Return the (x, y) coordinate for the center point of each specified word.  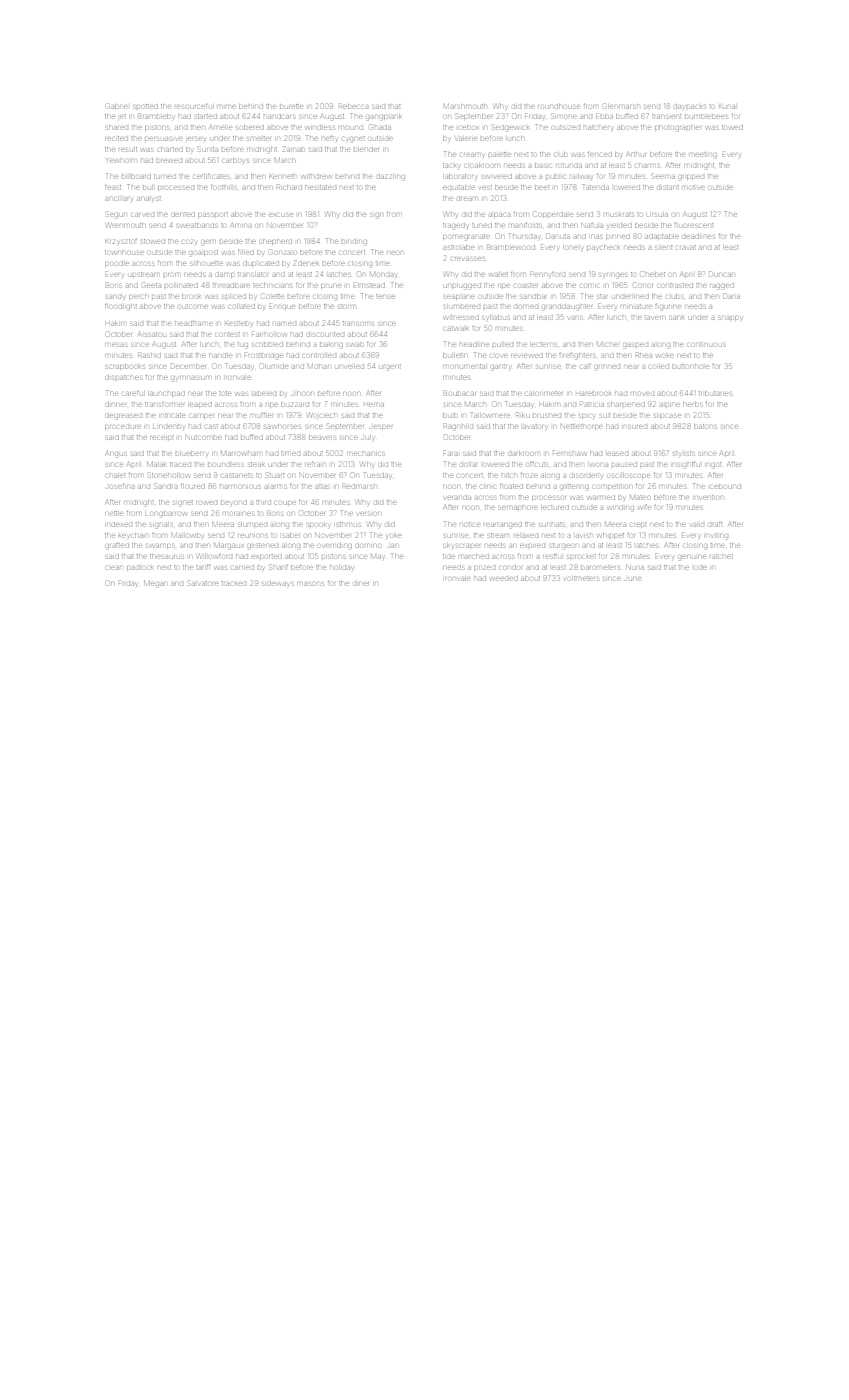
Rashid (149, 356)
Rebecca (353, 106)
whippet (610, 535)
